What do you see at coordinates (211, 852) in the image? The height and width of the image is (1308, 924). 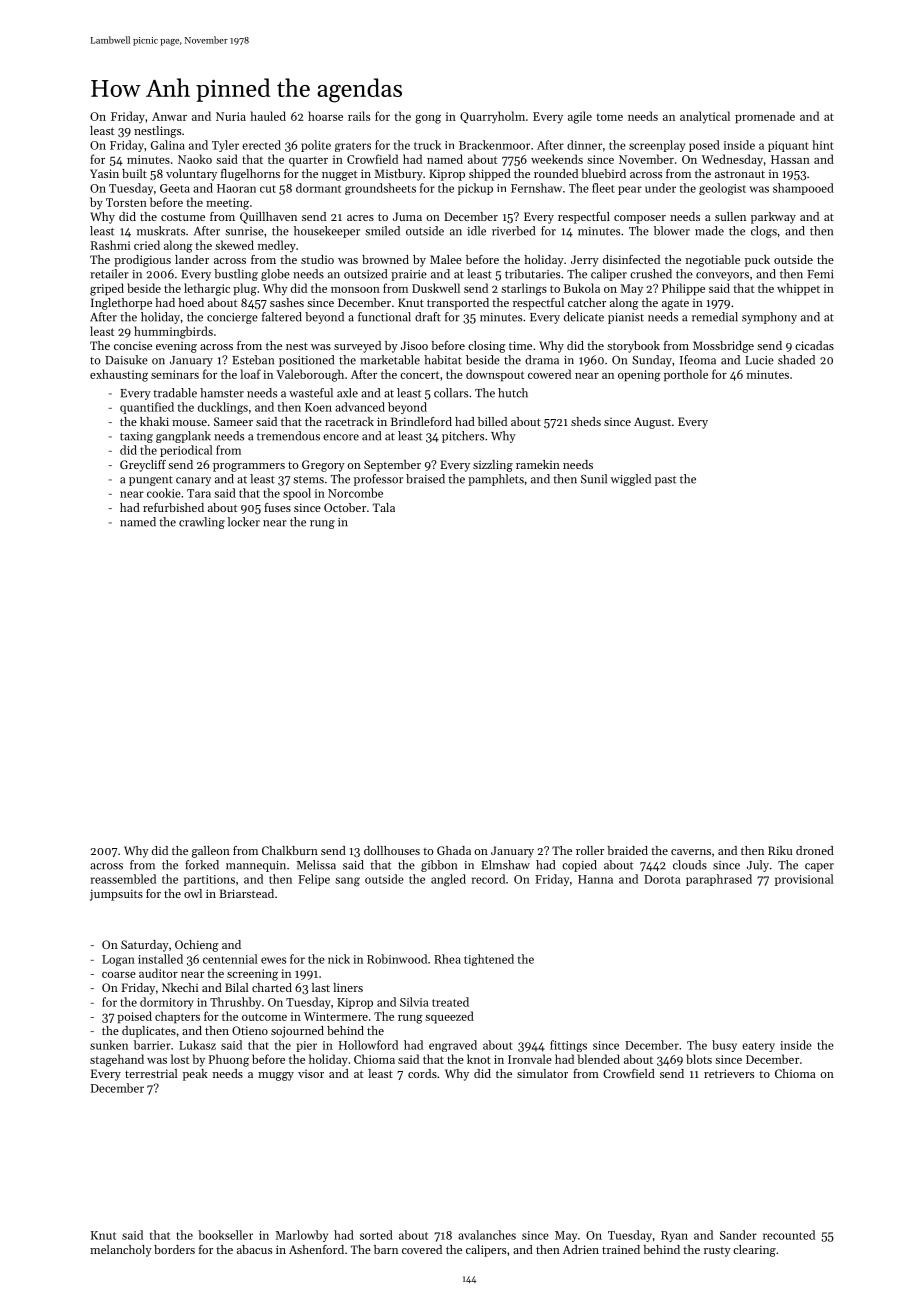 I see `galleon` at bounding box center [211, 852].
